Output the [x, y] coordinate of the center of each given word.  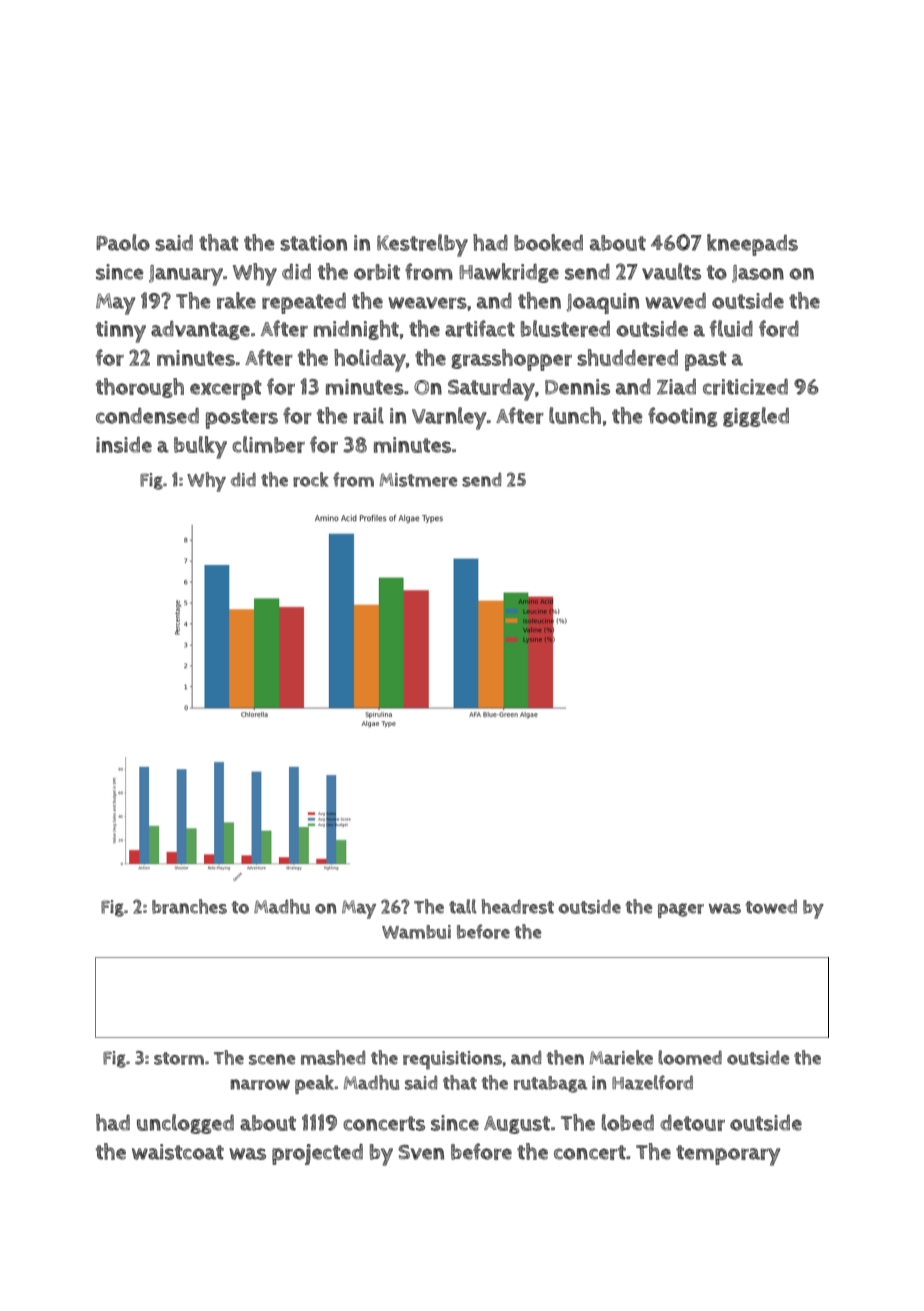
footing [683, 417]
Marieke [621, 1057]
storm [179, 1058]
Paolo [123, 242]
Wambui [416, 932]
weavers [427, 303]
